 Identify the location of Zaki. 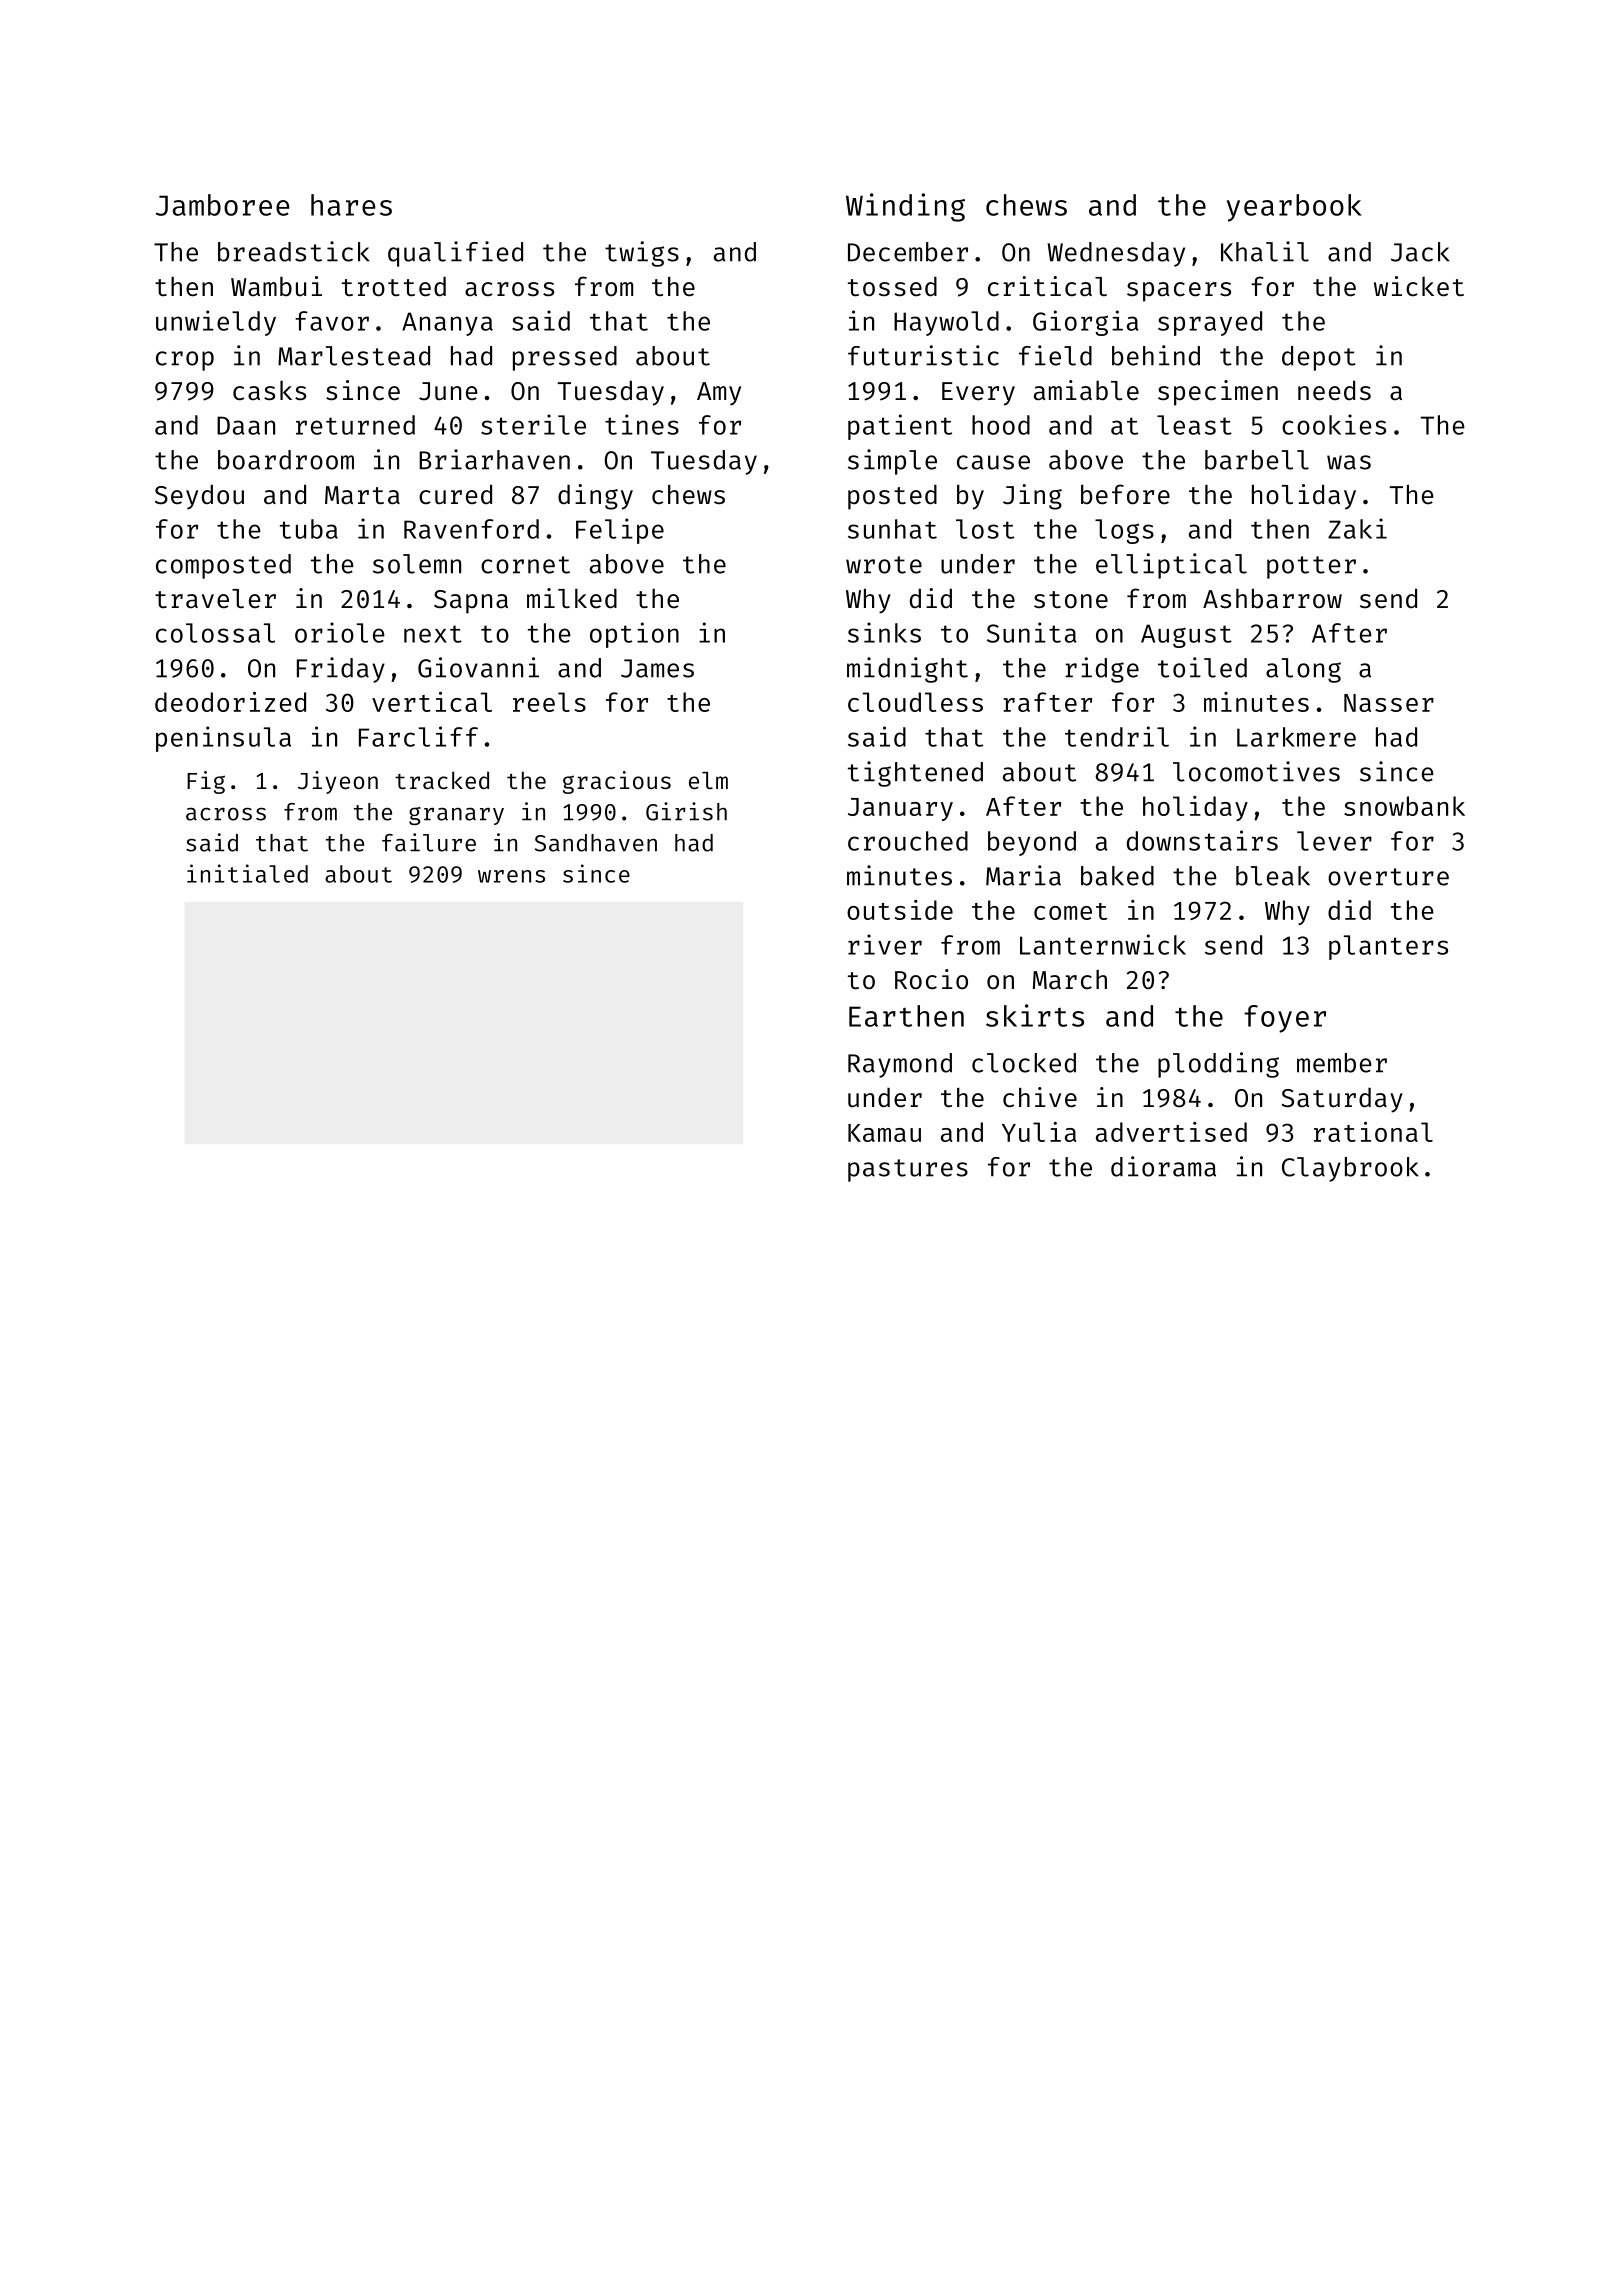
(1357, 528).
